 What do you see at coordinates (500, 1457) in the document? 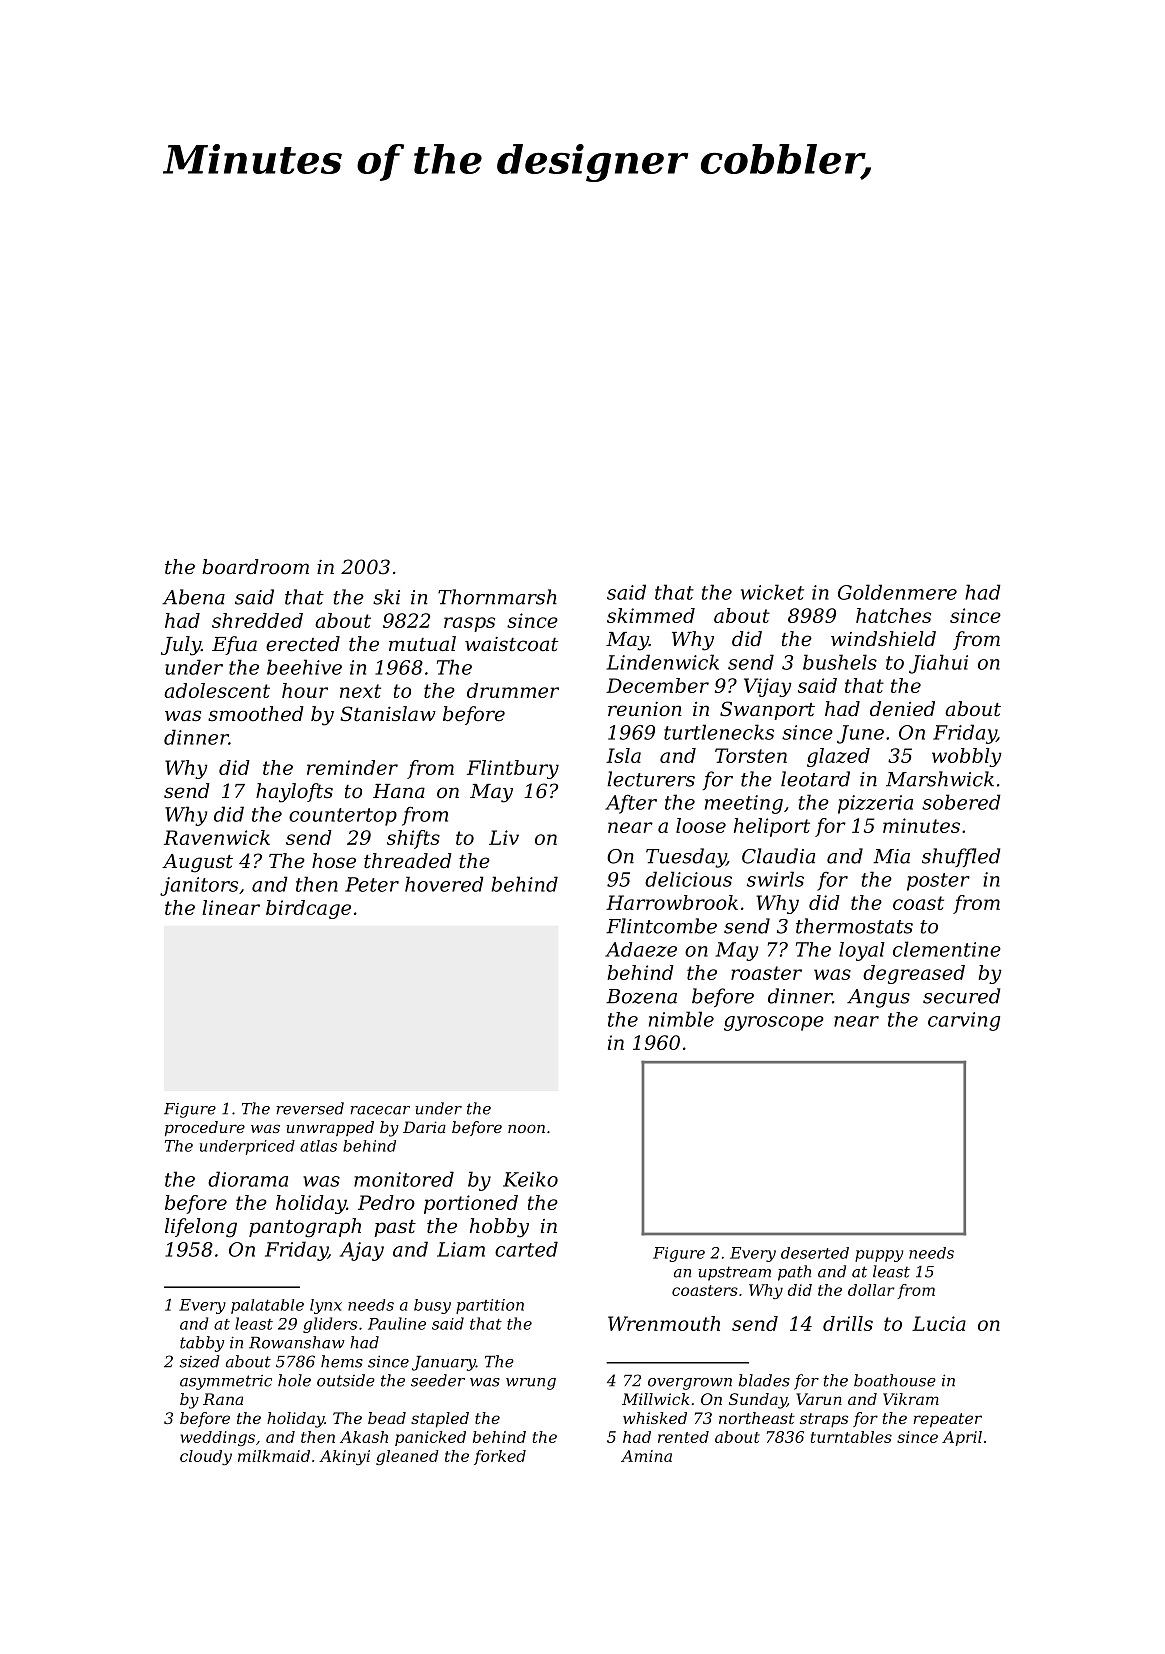
I see `forked` at bounding box center [500, 1457].
